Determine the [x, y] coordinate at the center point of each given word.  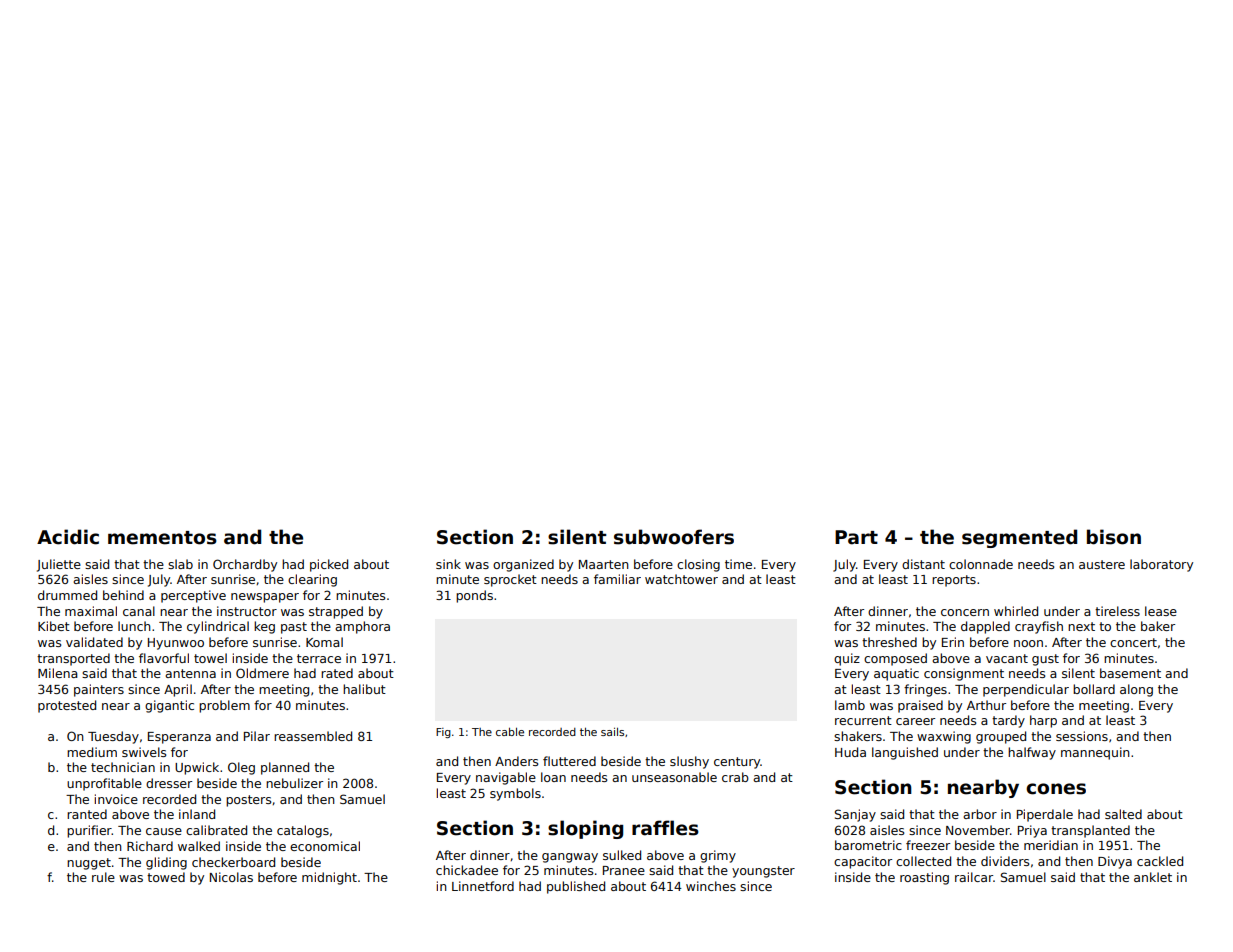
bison [1114, 537]
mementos [162, 538]
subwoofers [674, 537]
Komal [324, 642]
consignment [964, 674]
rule [103, 877]
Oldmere [262, 673]
